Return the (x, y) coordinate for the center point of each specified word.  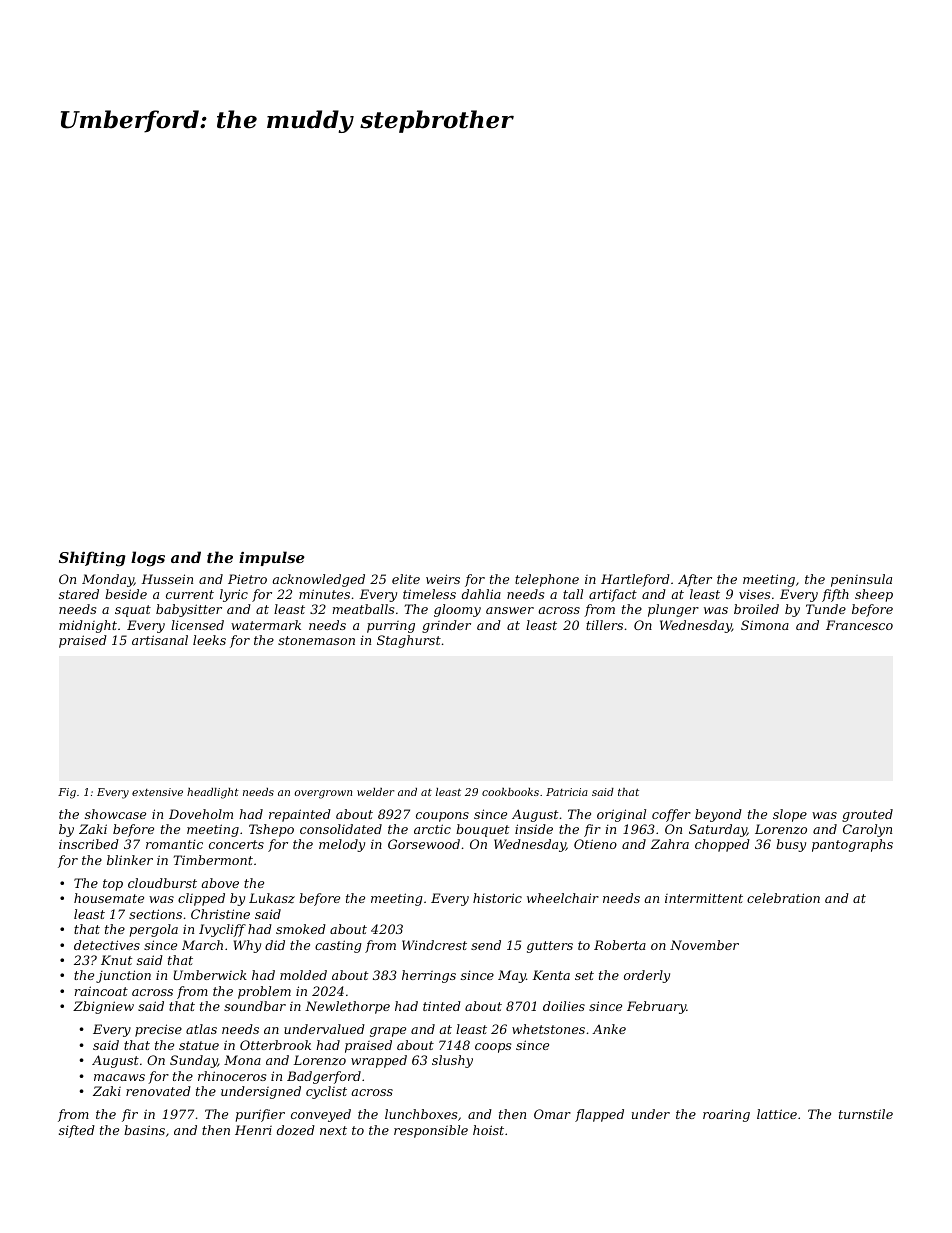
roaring (726, 1115)
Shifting (92, 559)
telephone (547, 580)
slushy (452, 1061)
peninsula (861, 580)
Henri (253, 1130)
